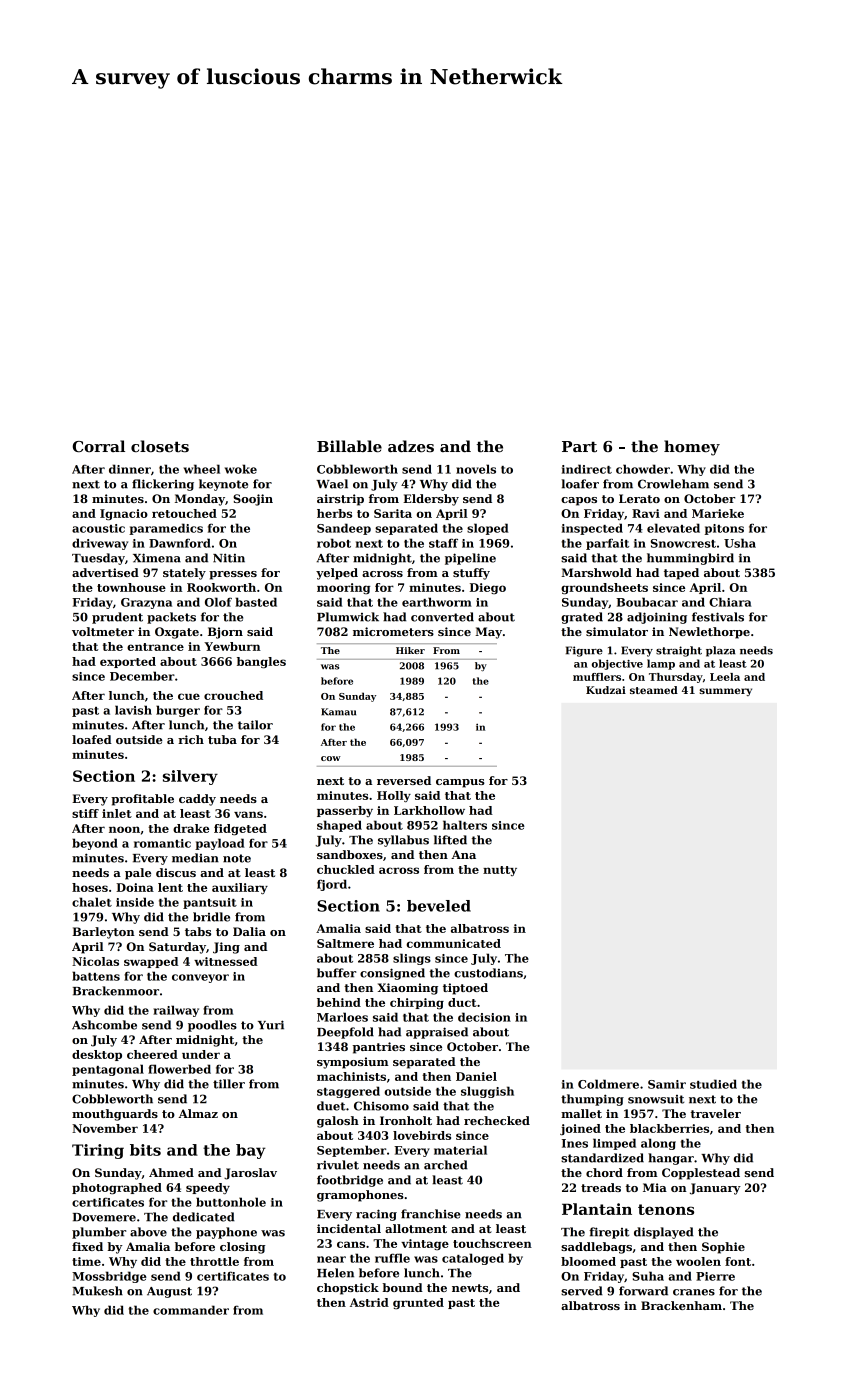  I want to click on Plumwick, so click(348, 617).
